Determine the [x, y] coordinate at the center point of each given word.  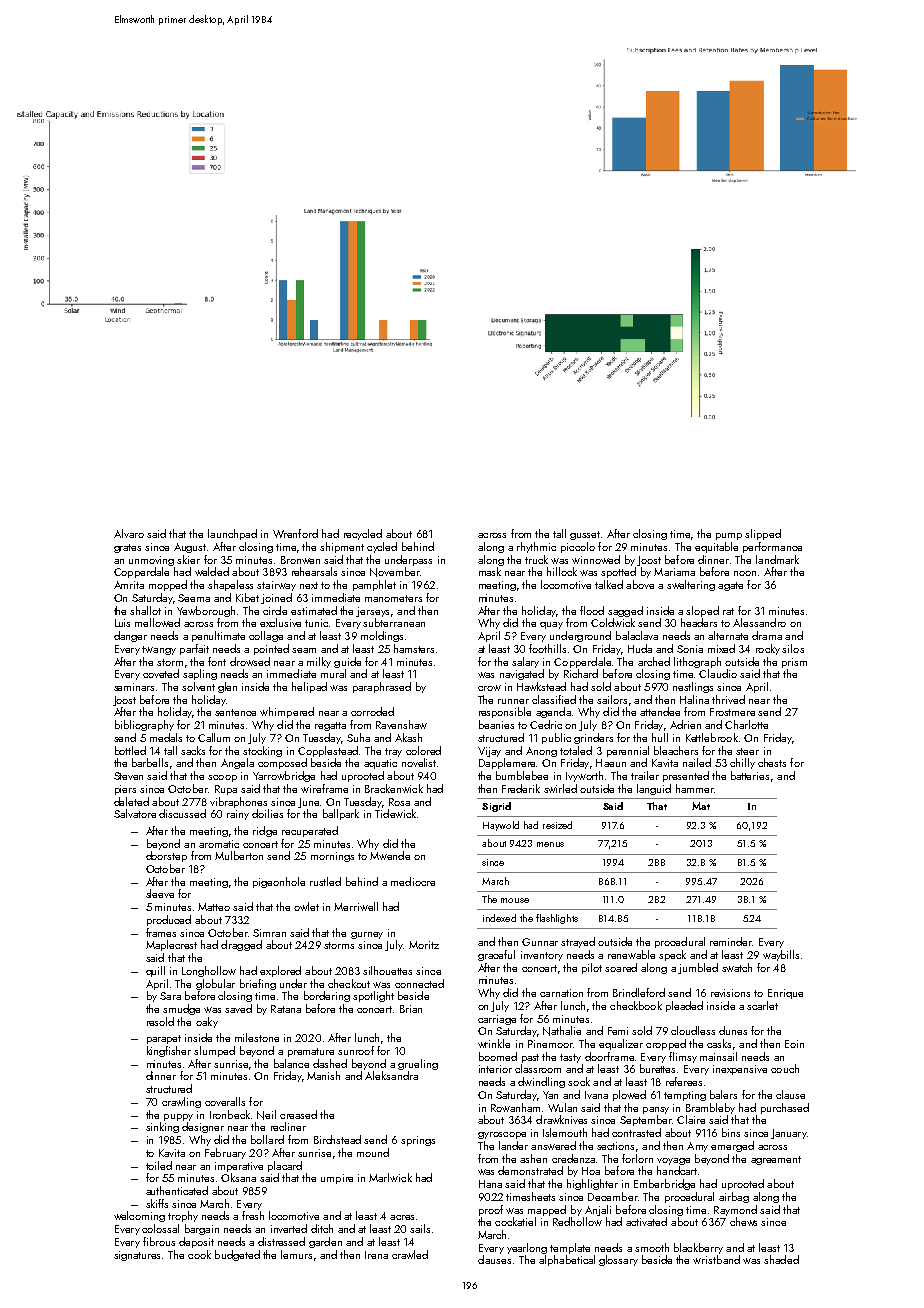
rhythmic [536, 547]
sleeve [160, 893]
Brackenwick [394, 788]
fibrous [159, 1241]
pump [729, 536]
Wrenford [295, 533]
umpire [337, 1179]
